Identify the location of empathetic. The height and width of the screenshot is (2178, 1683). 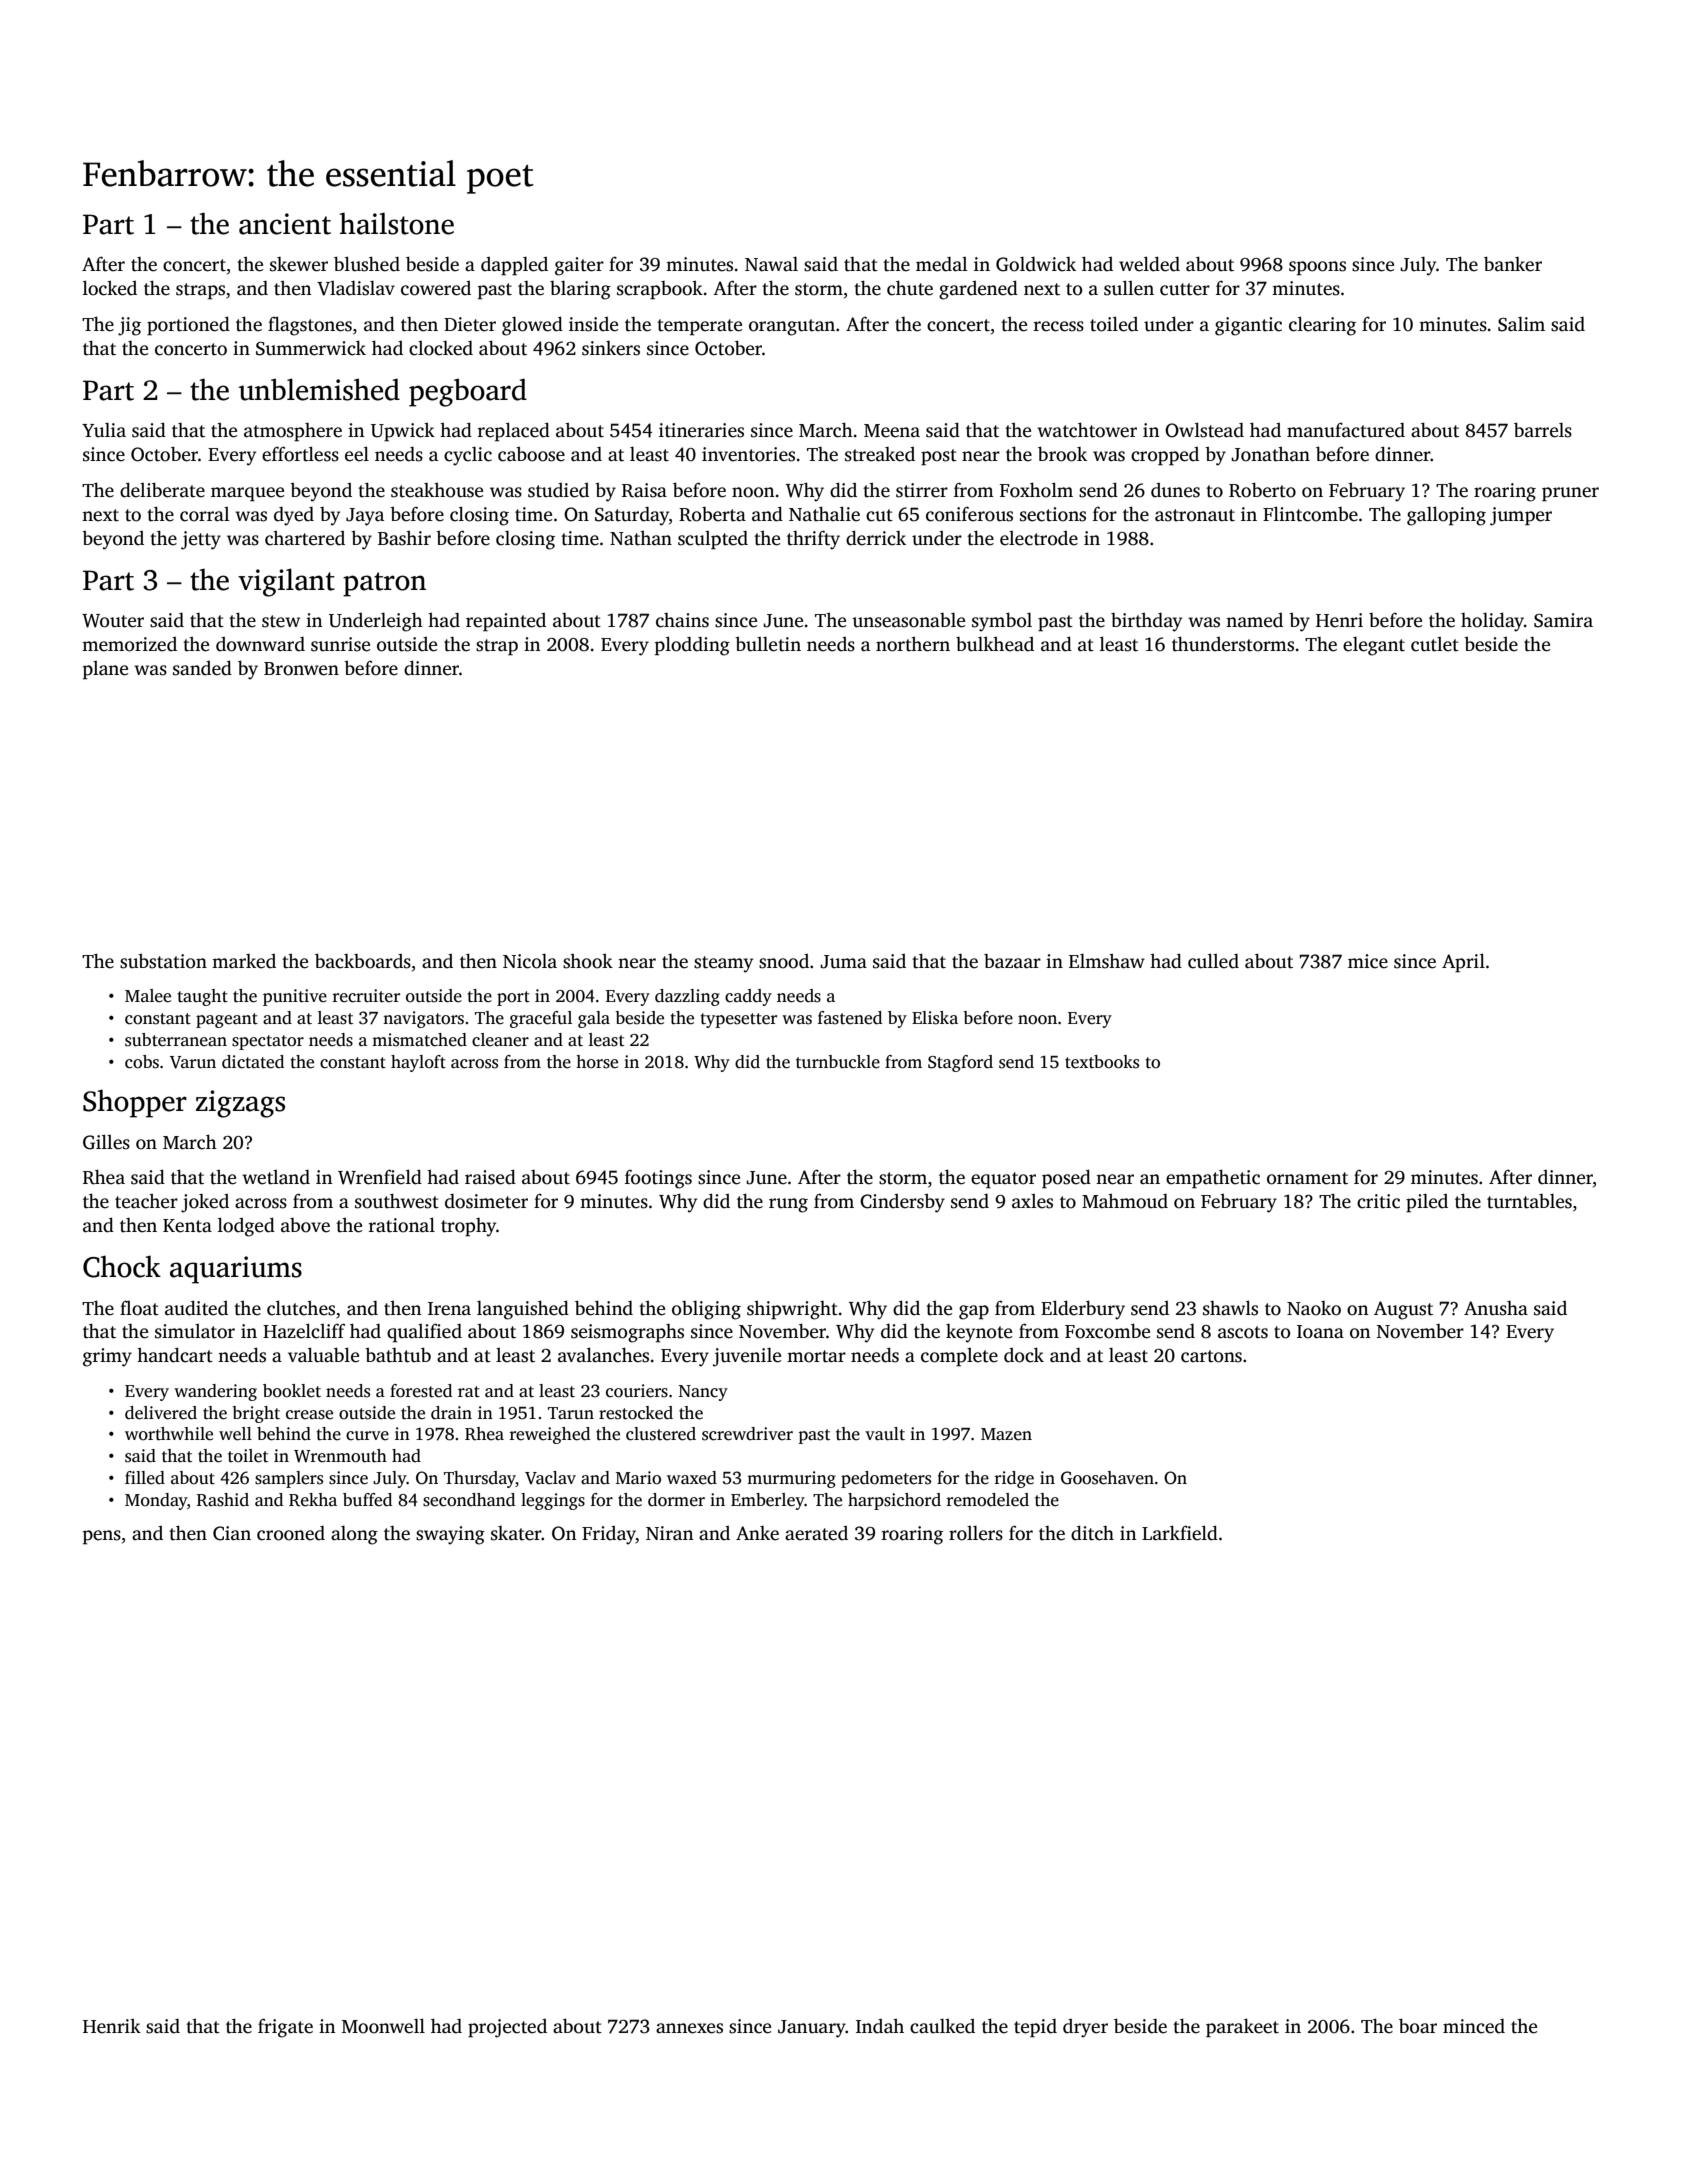
(1213, 1179).
